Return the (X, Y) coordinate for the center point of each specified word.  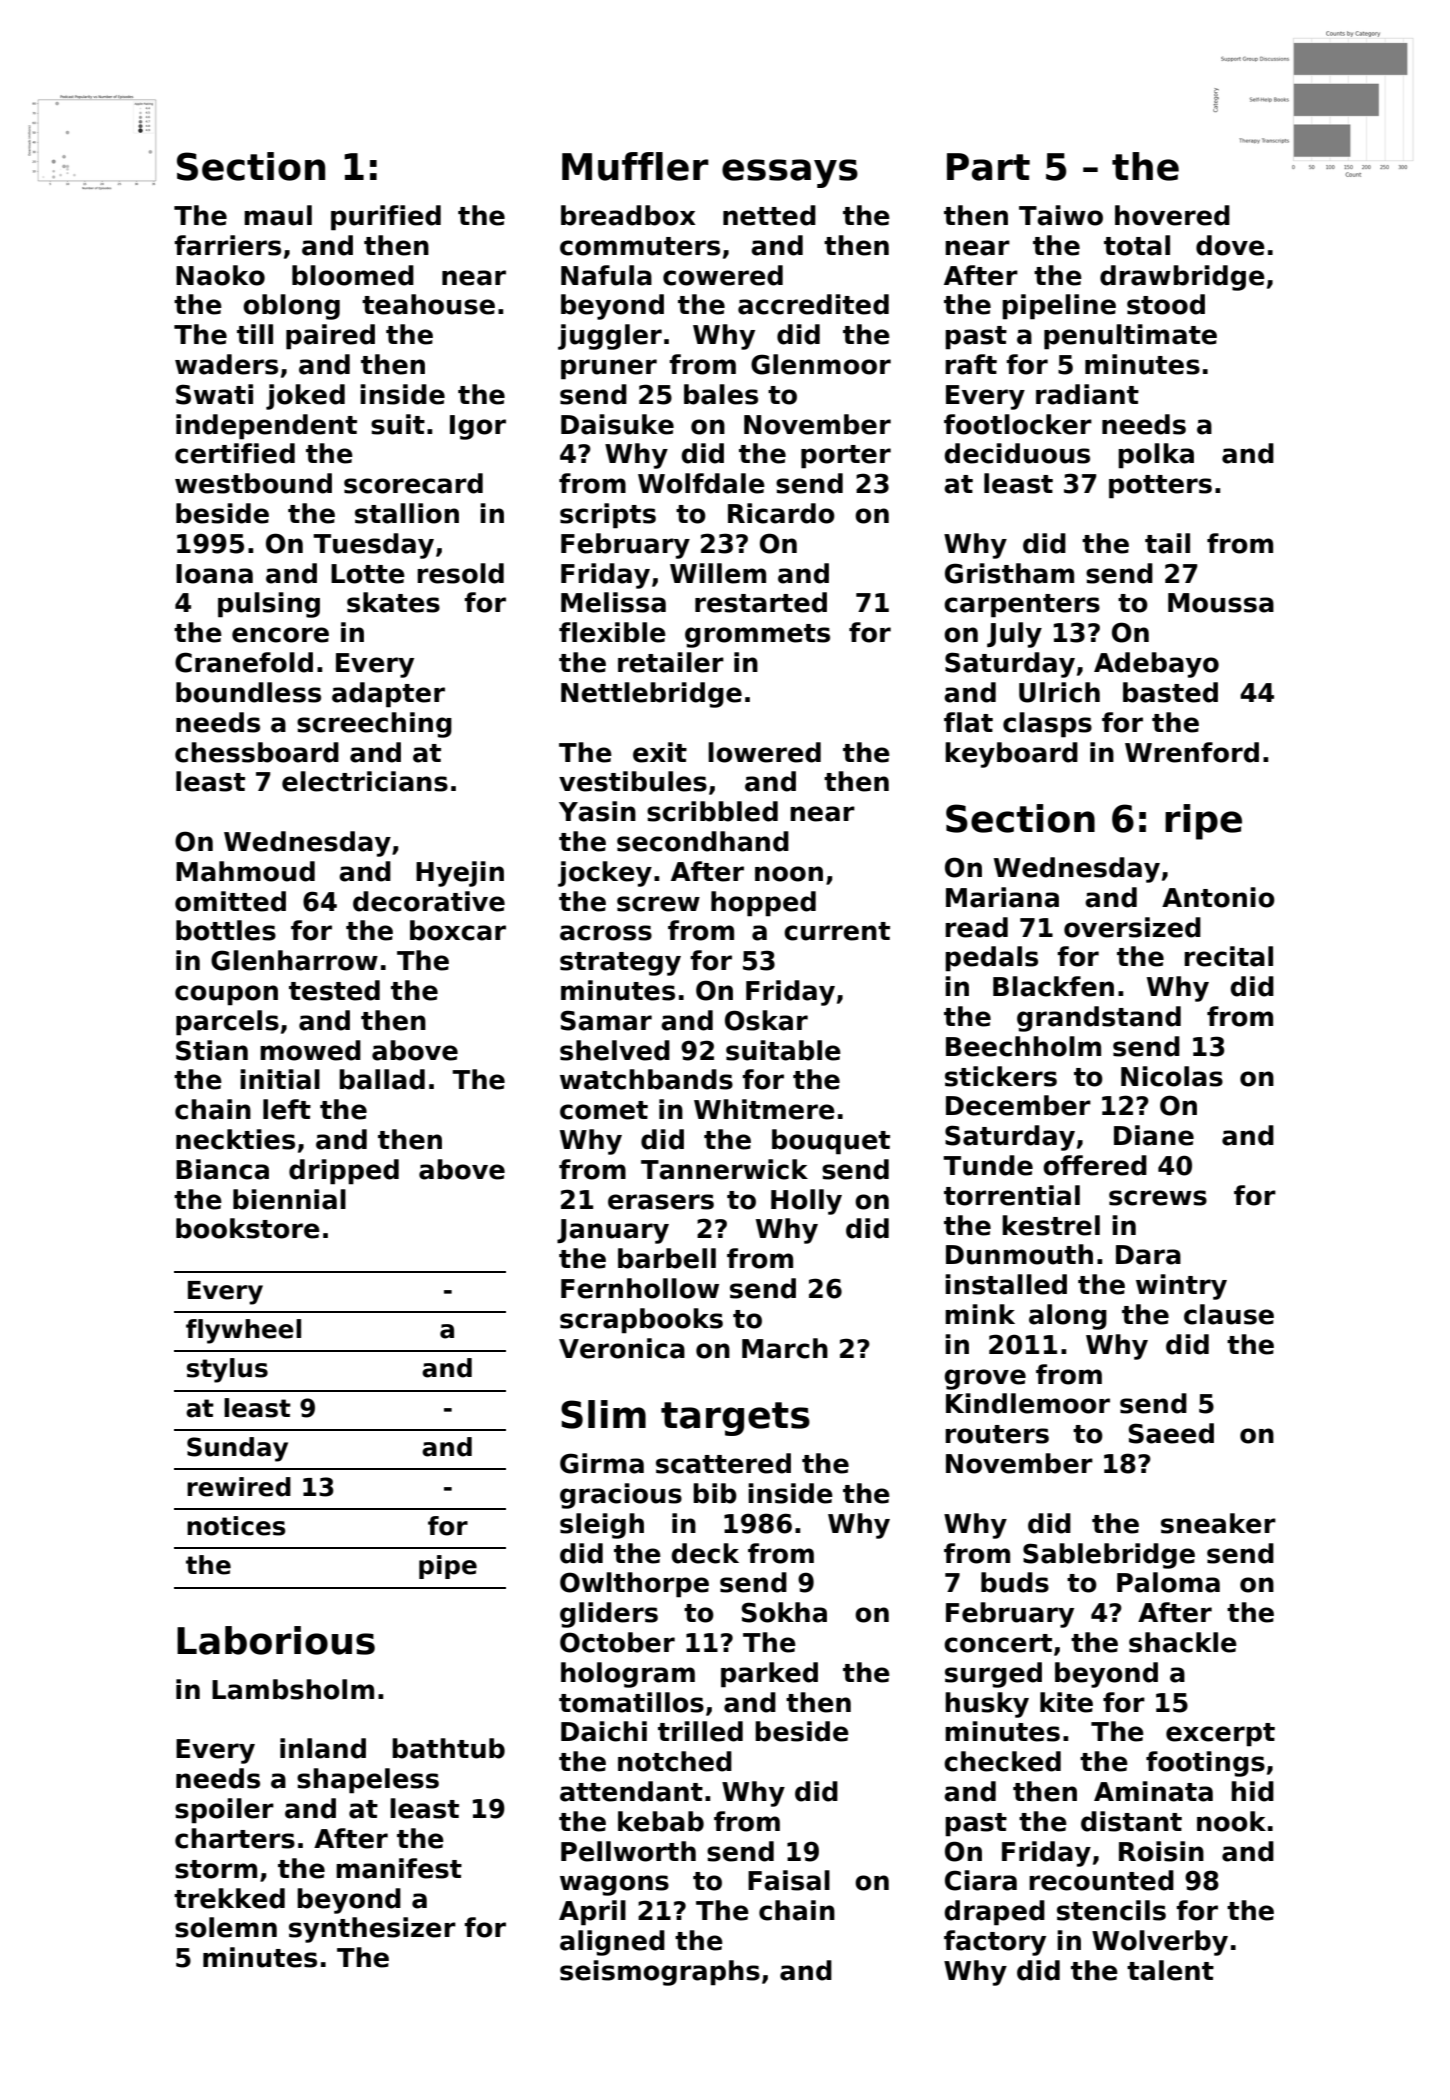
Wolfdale (701, 483)
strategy (620, 964)
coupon (226, 995)
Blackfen (1053, 986)
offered (1095, 1165)
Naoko (220, 275)
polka (1156, 456)
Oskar (766, 1020)
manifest (399, 1868)
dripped (344, 1172)
